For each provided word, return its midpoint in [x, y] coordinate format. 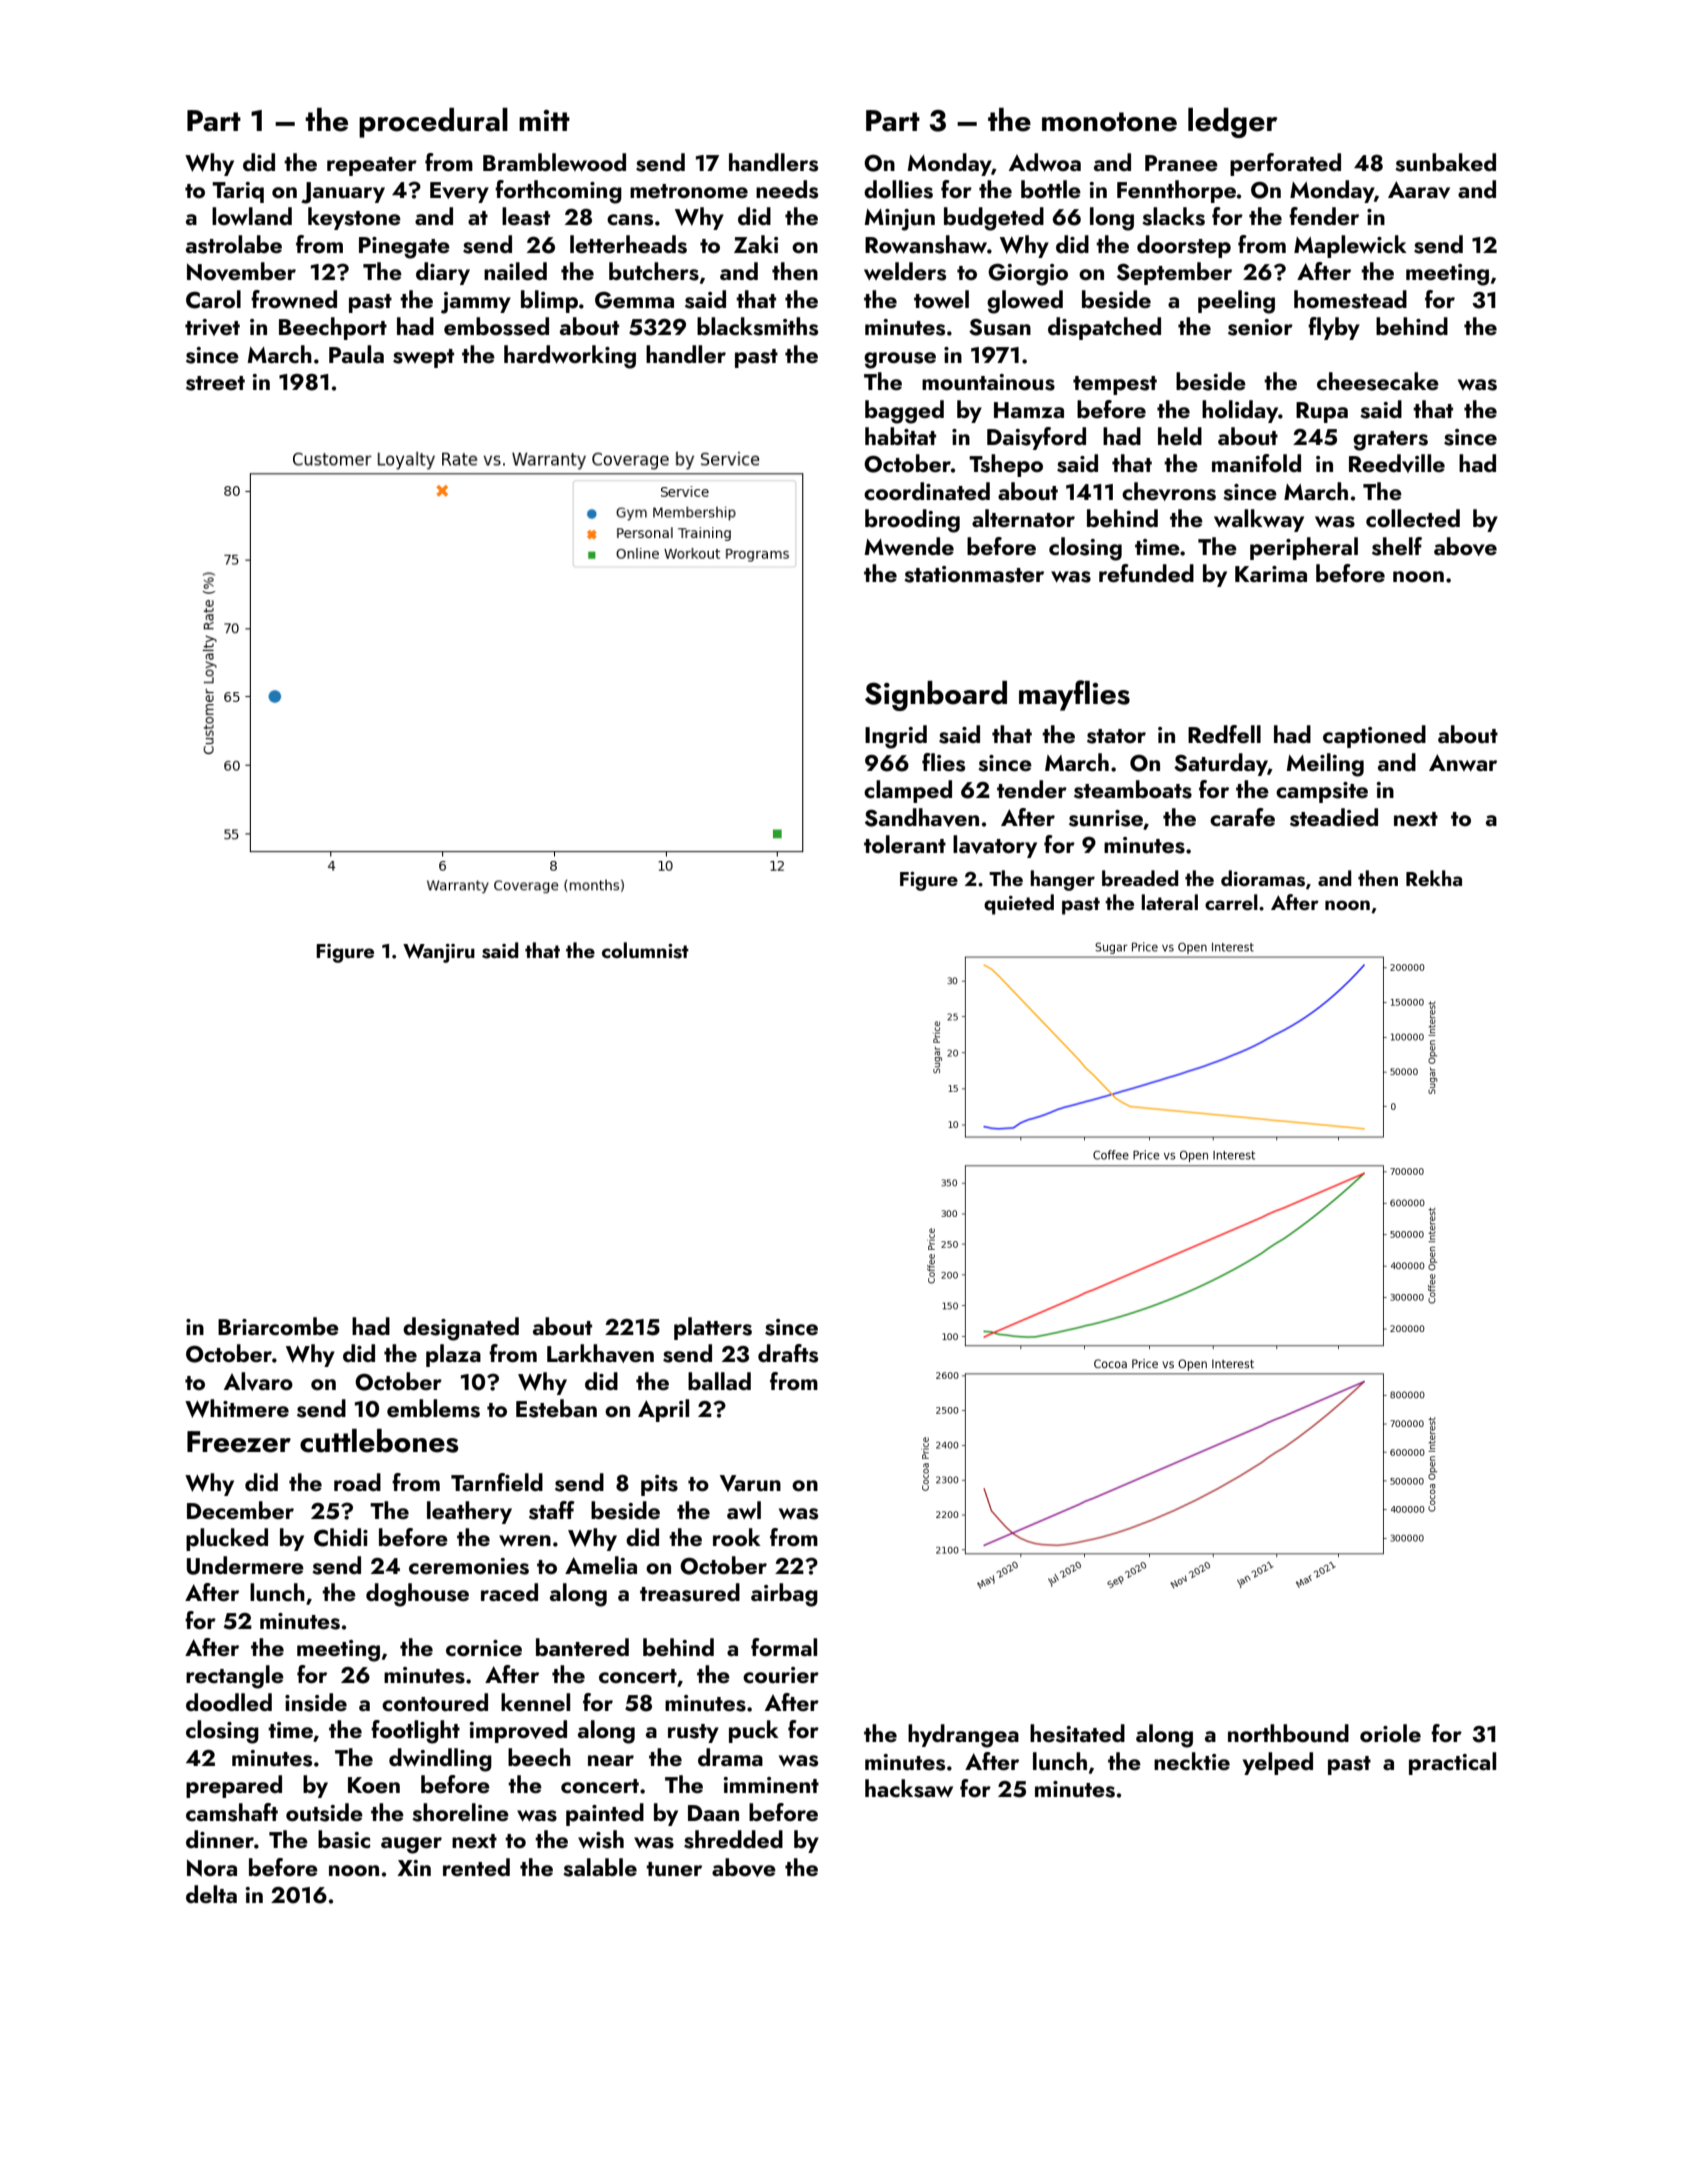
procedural [433, 123]
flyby [1334, 328]
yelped [1278, 1763]
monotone [1109, 122]
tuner [674, 1869]
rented [476, 1867]
